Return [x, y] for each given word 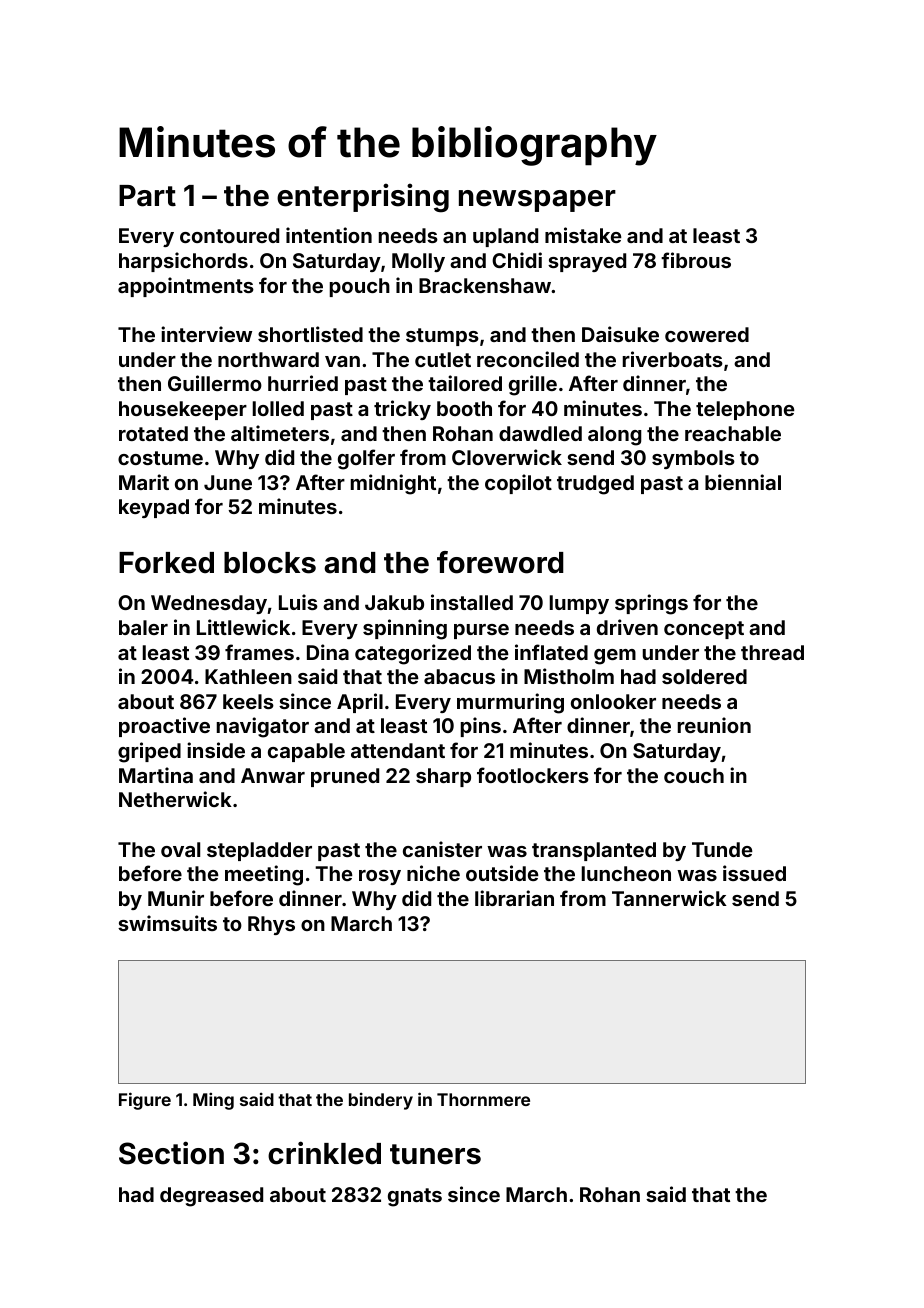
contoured [229, 235]
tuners [435, 1154]
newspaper [537, 201]
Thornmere [483, 1099]
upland [505, 237]
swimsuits [167, 923]
